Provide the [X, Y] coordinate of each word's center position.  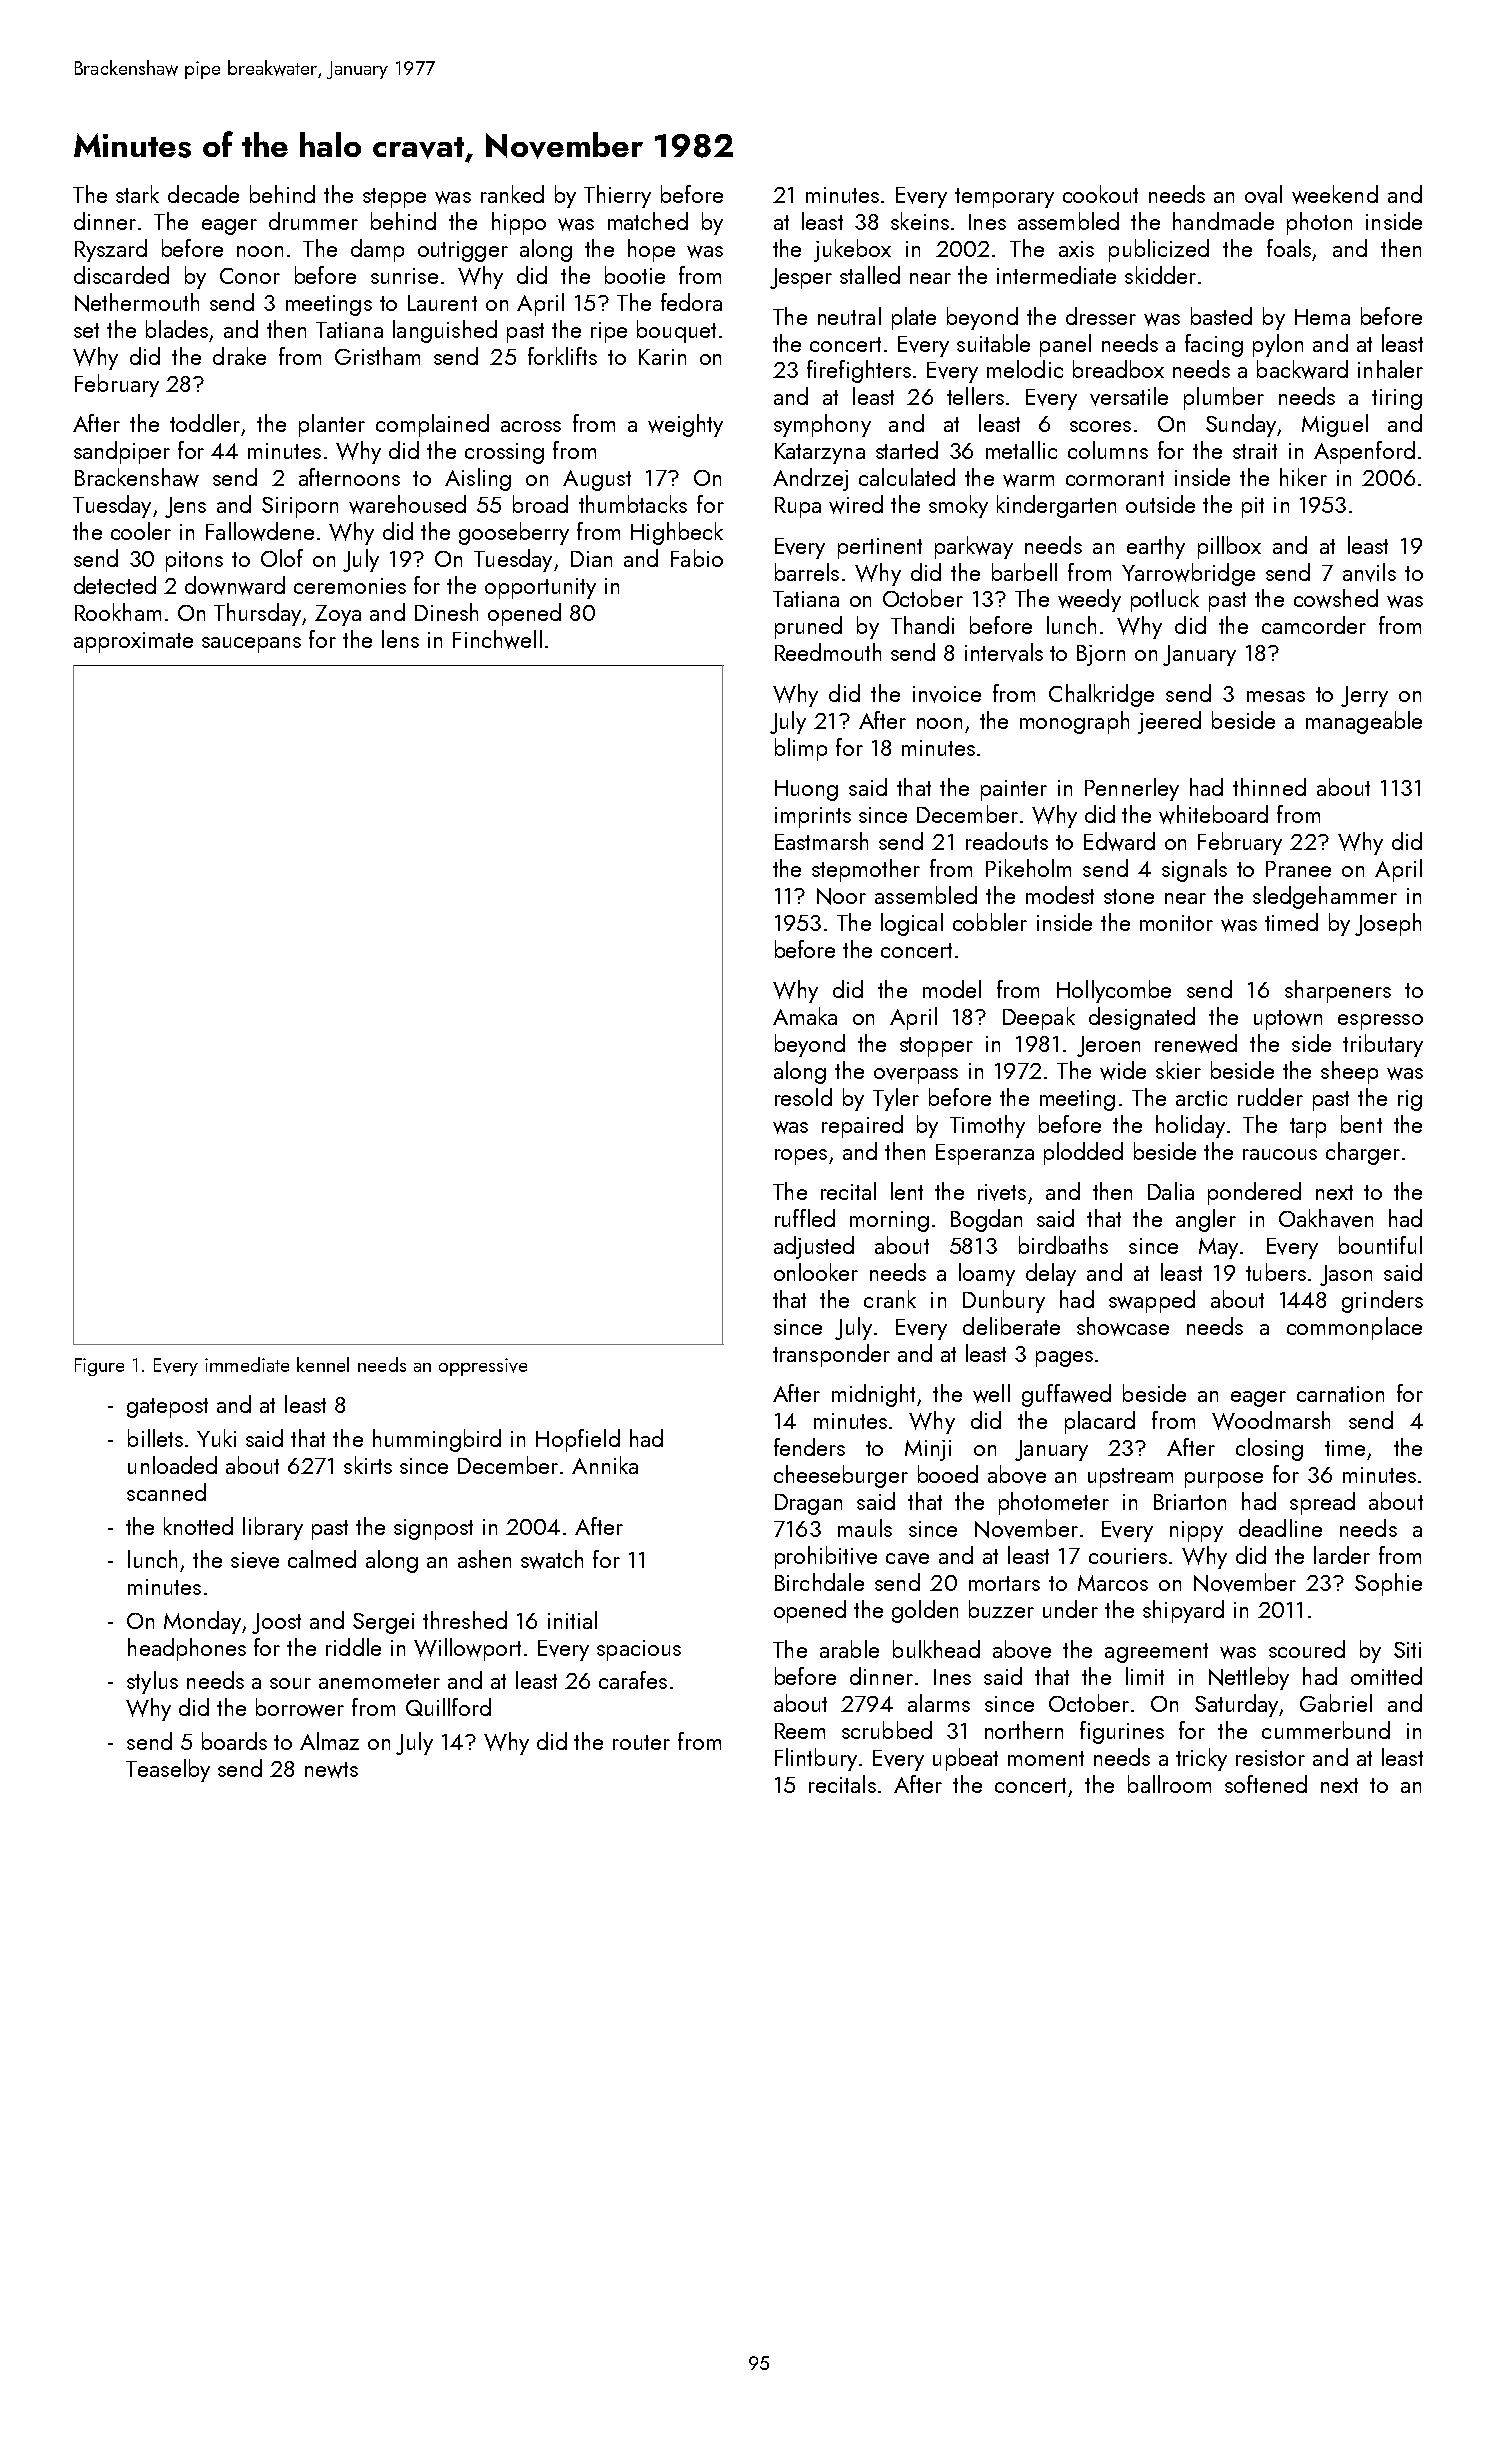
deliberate [1011, 1326]
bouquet [676, 331]
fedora [691, 302]
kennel [323, 1364]
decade [203, 194]
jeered [1169, 722]
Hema [1322, 317]
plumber [1224, 398]
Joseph [1388, 924]
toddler [205, 423]
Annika [605, 1465]
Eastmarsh [821, 841]
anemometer [379, 1681]
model [952, 989]
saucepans [251, 645]
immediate [247, 1364]
